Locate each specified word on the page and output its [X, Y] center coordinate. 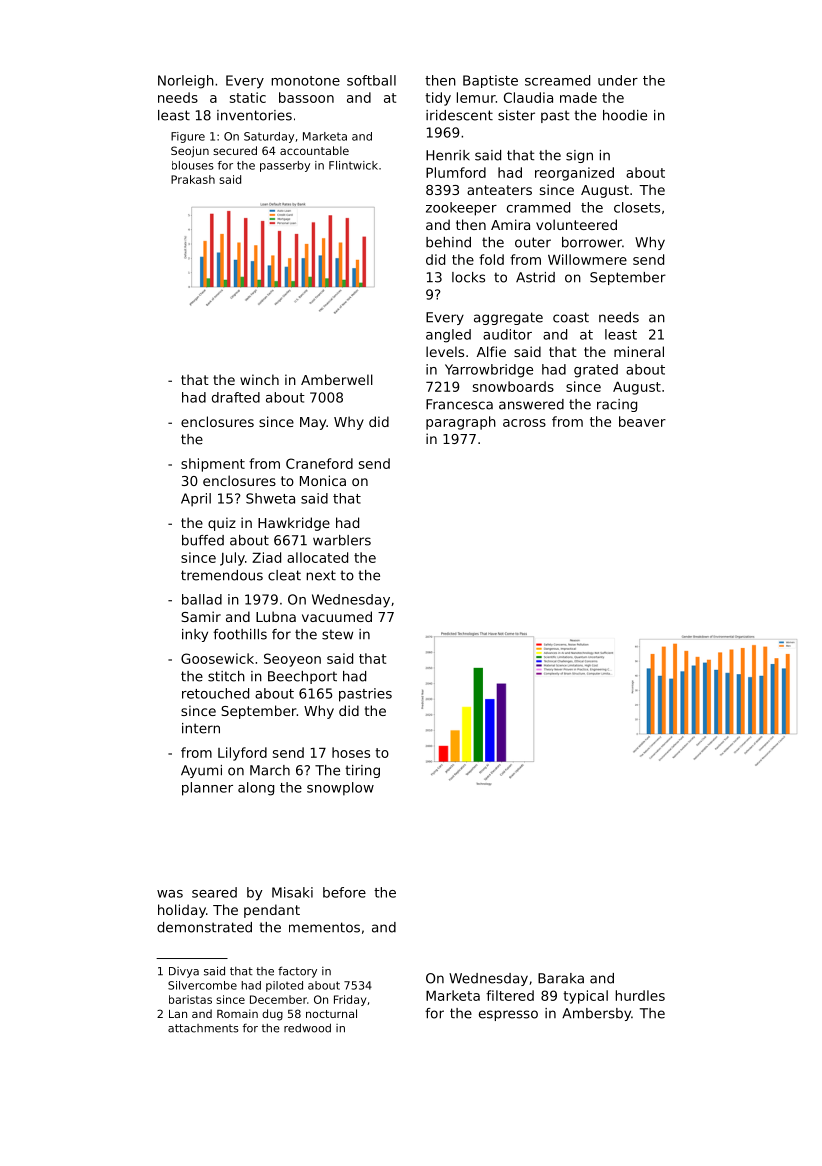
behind [448, 242]
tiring [362, 771]
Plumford [456, 172]
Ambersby [596, 1014]
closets [637, 207]
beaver [642, 421]
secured [235, 150]
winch [259, 379]
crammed [538, 207]
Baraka [561, 978]
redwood [307, 1028]
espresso [508, 1015]
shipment [213, 465]
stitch [226, 676]
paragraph [461, 423]
